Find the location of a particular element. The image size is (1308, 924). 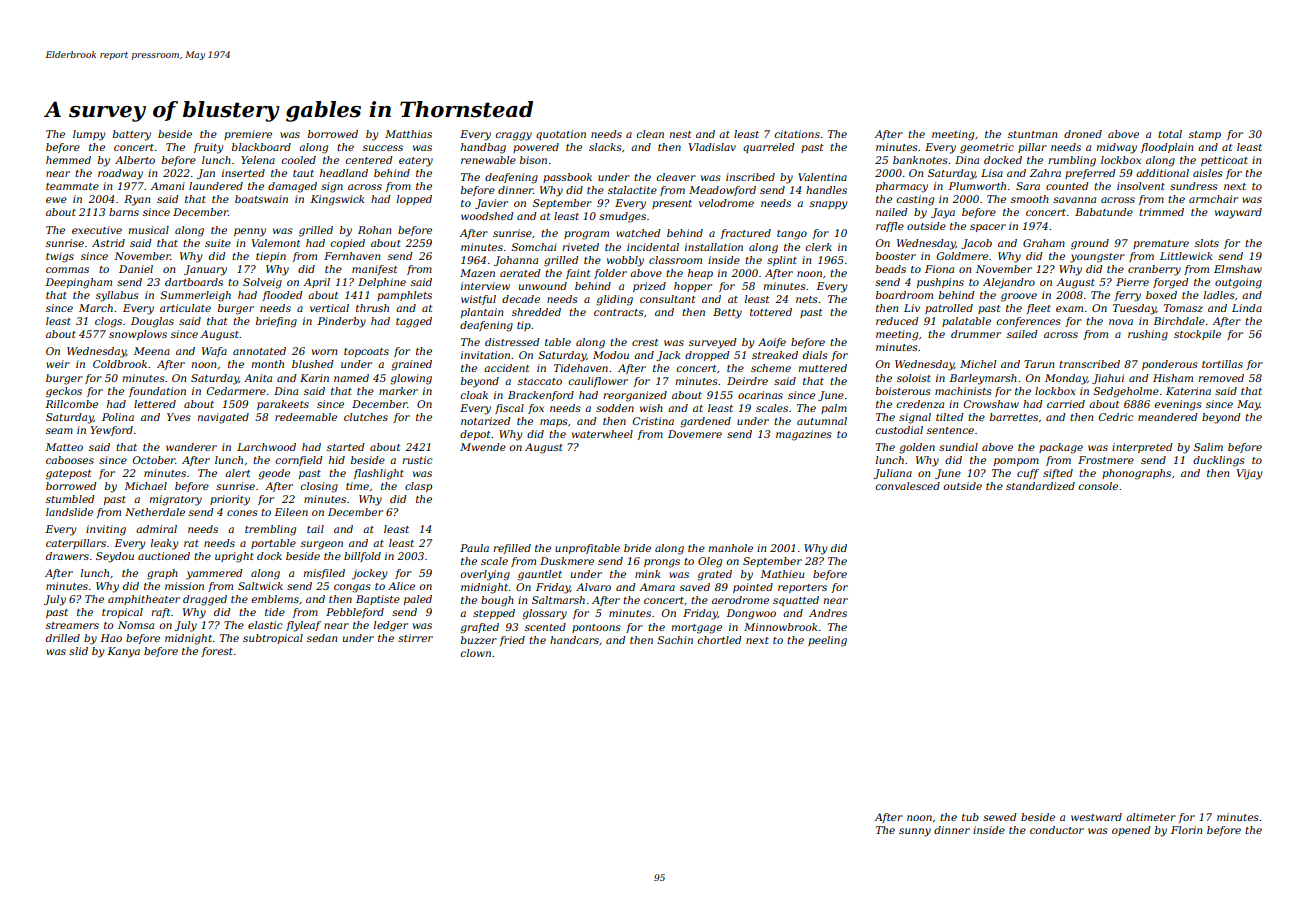

Amani is located at coordinates (167, 186).
